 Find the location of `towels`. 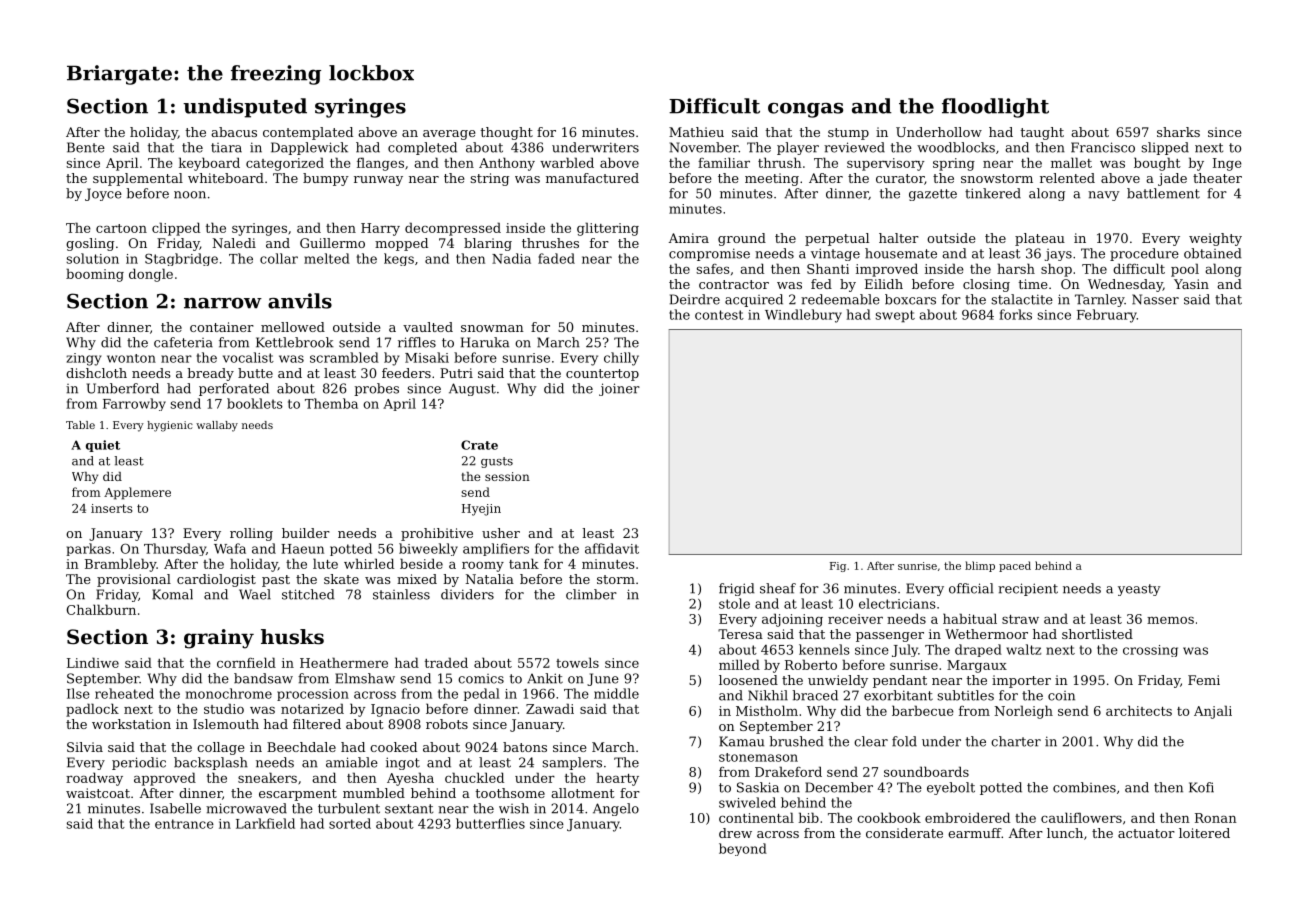

towels is located at coordinates (577, 662).
